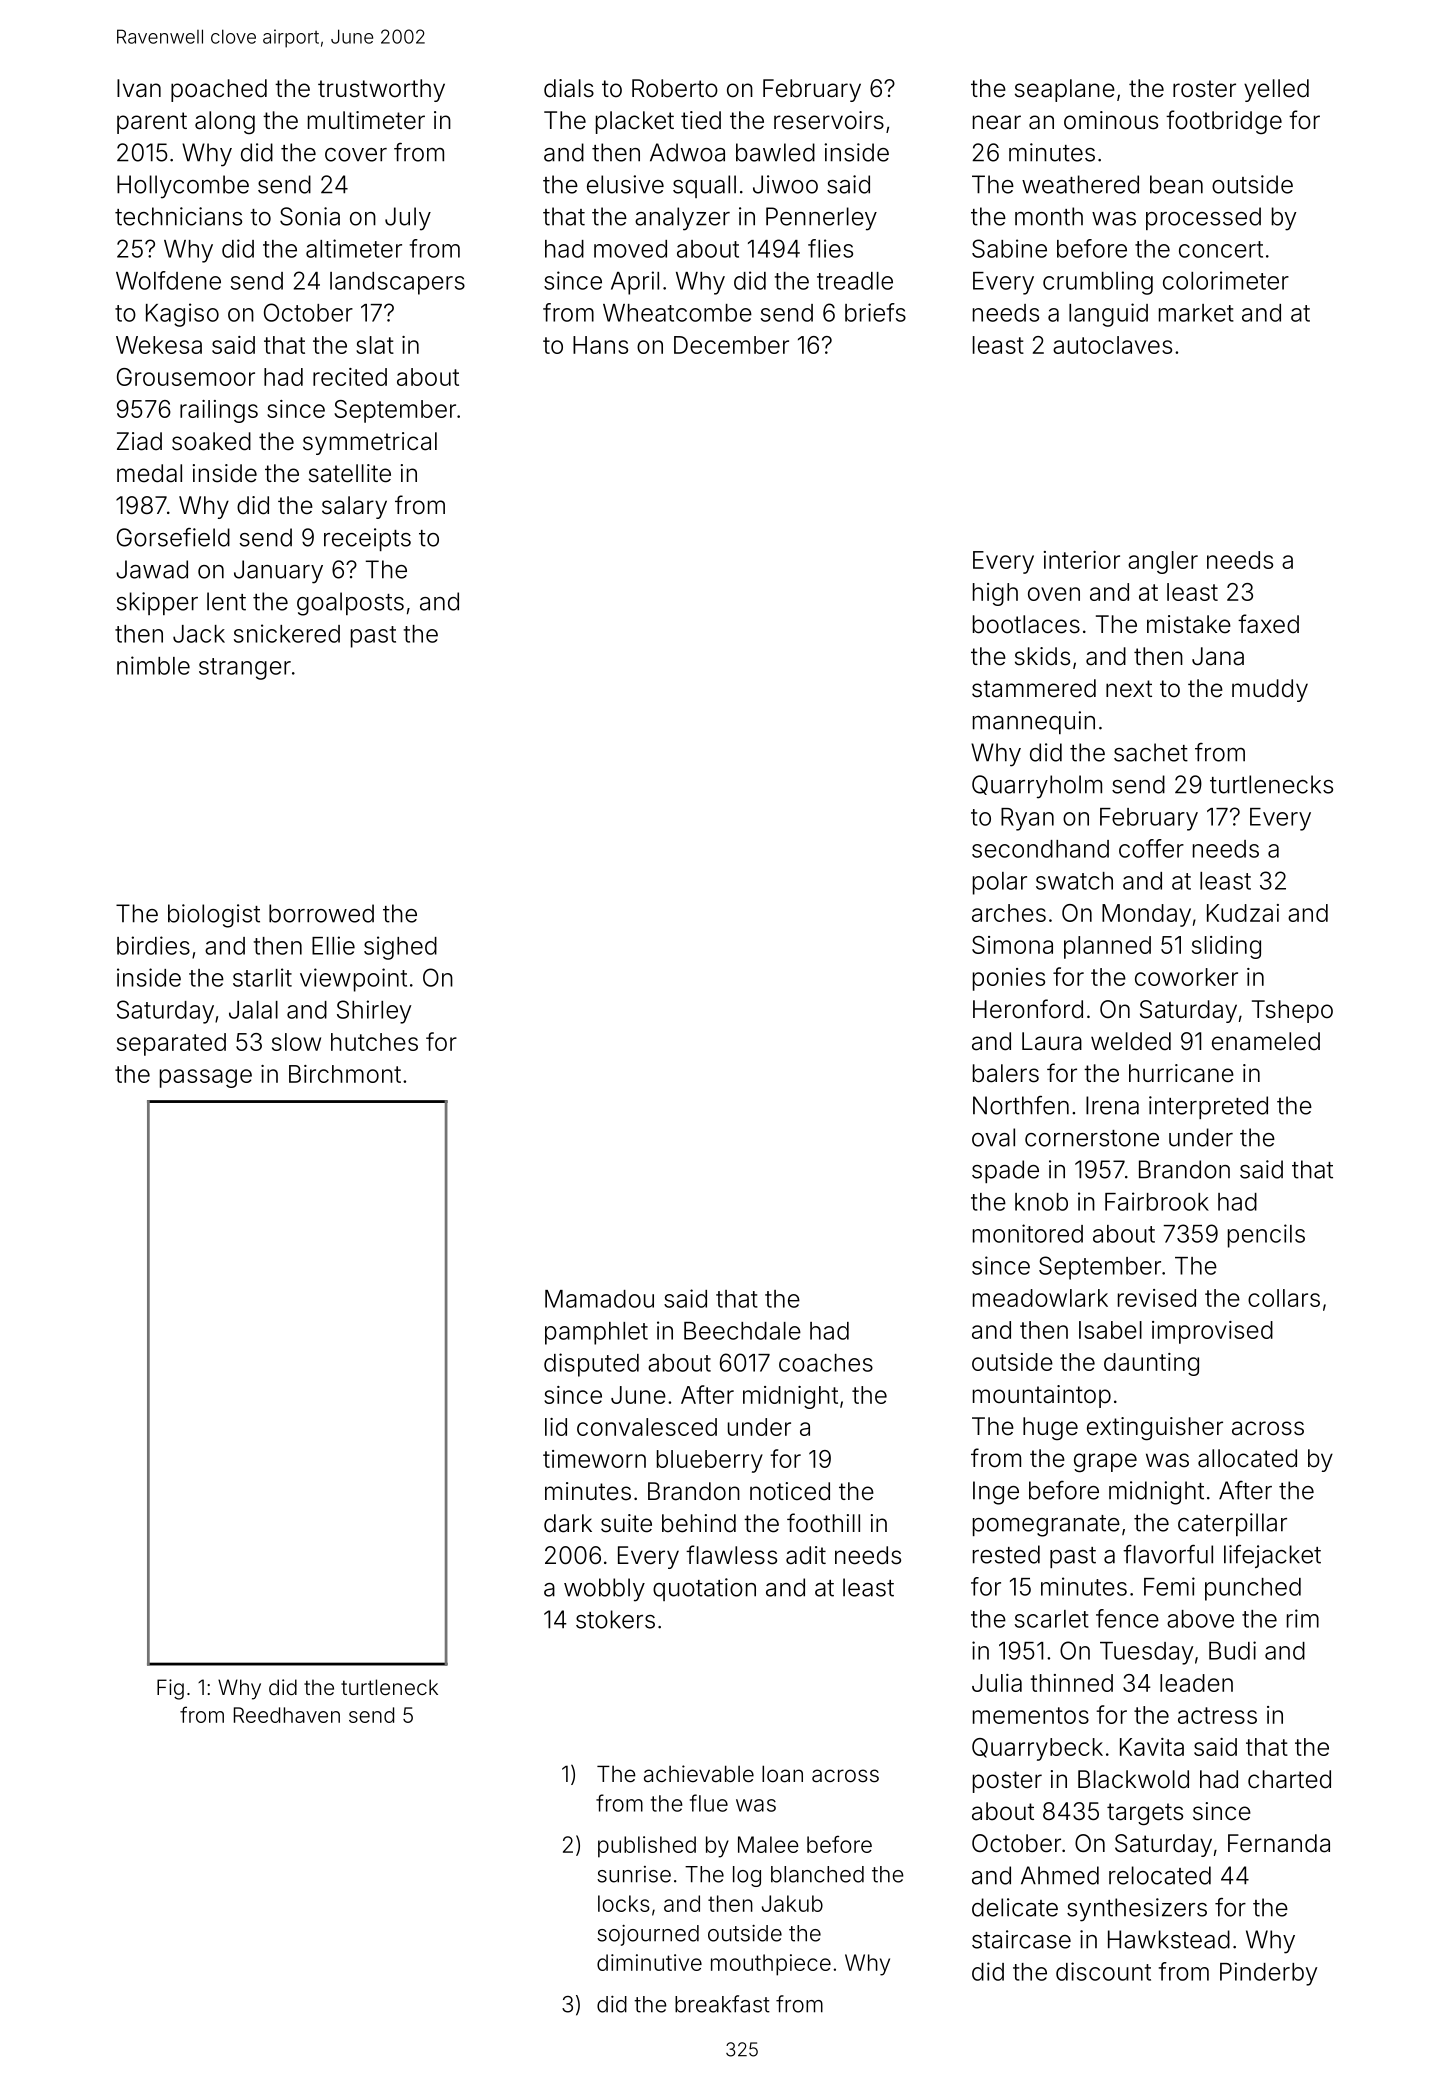 The image size is (1450, 2100). Describe the element at coordinates (139, 88) in the document. I see `Ivan` at that location.
